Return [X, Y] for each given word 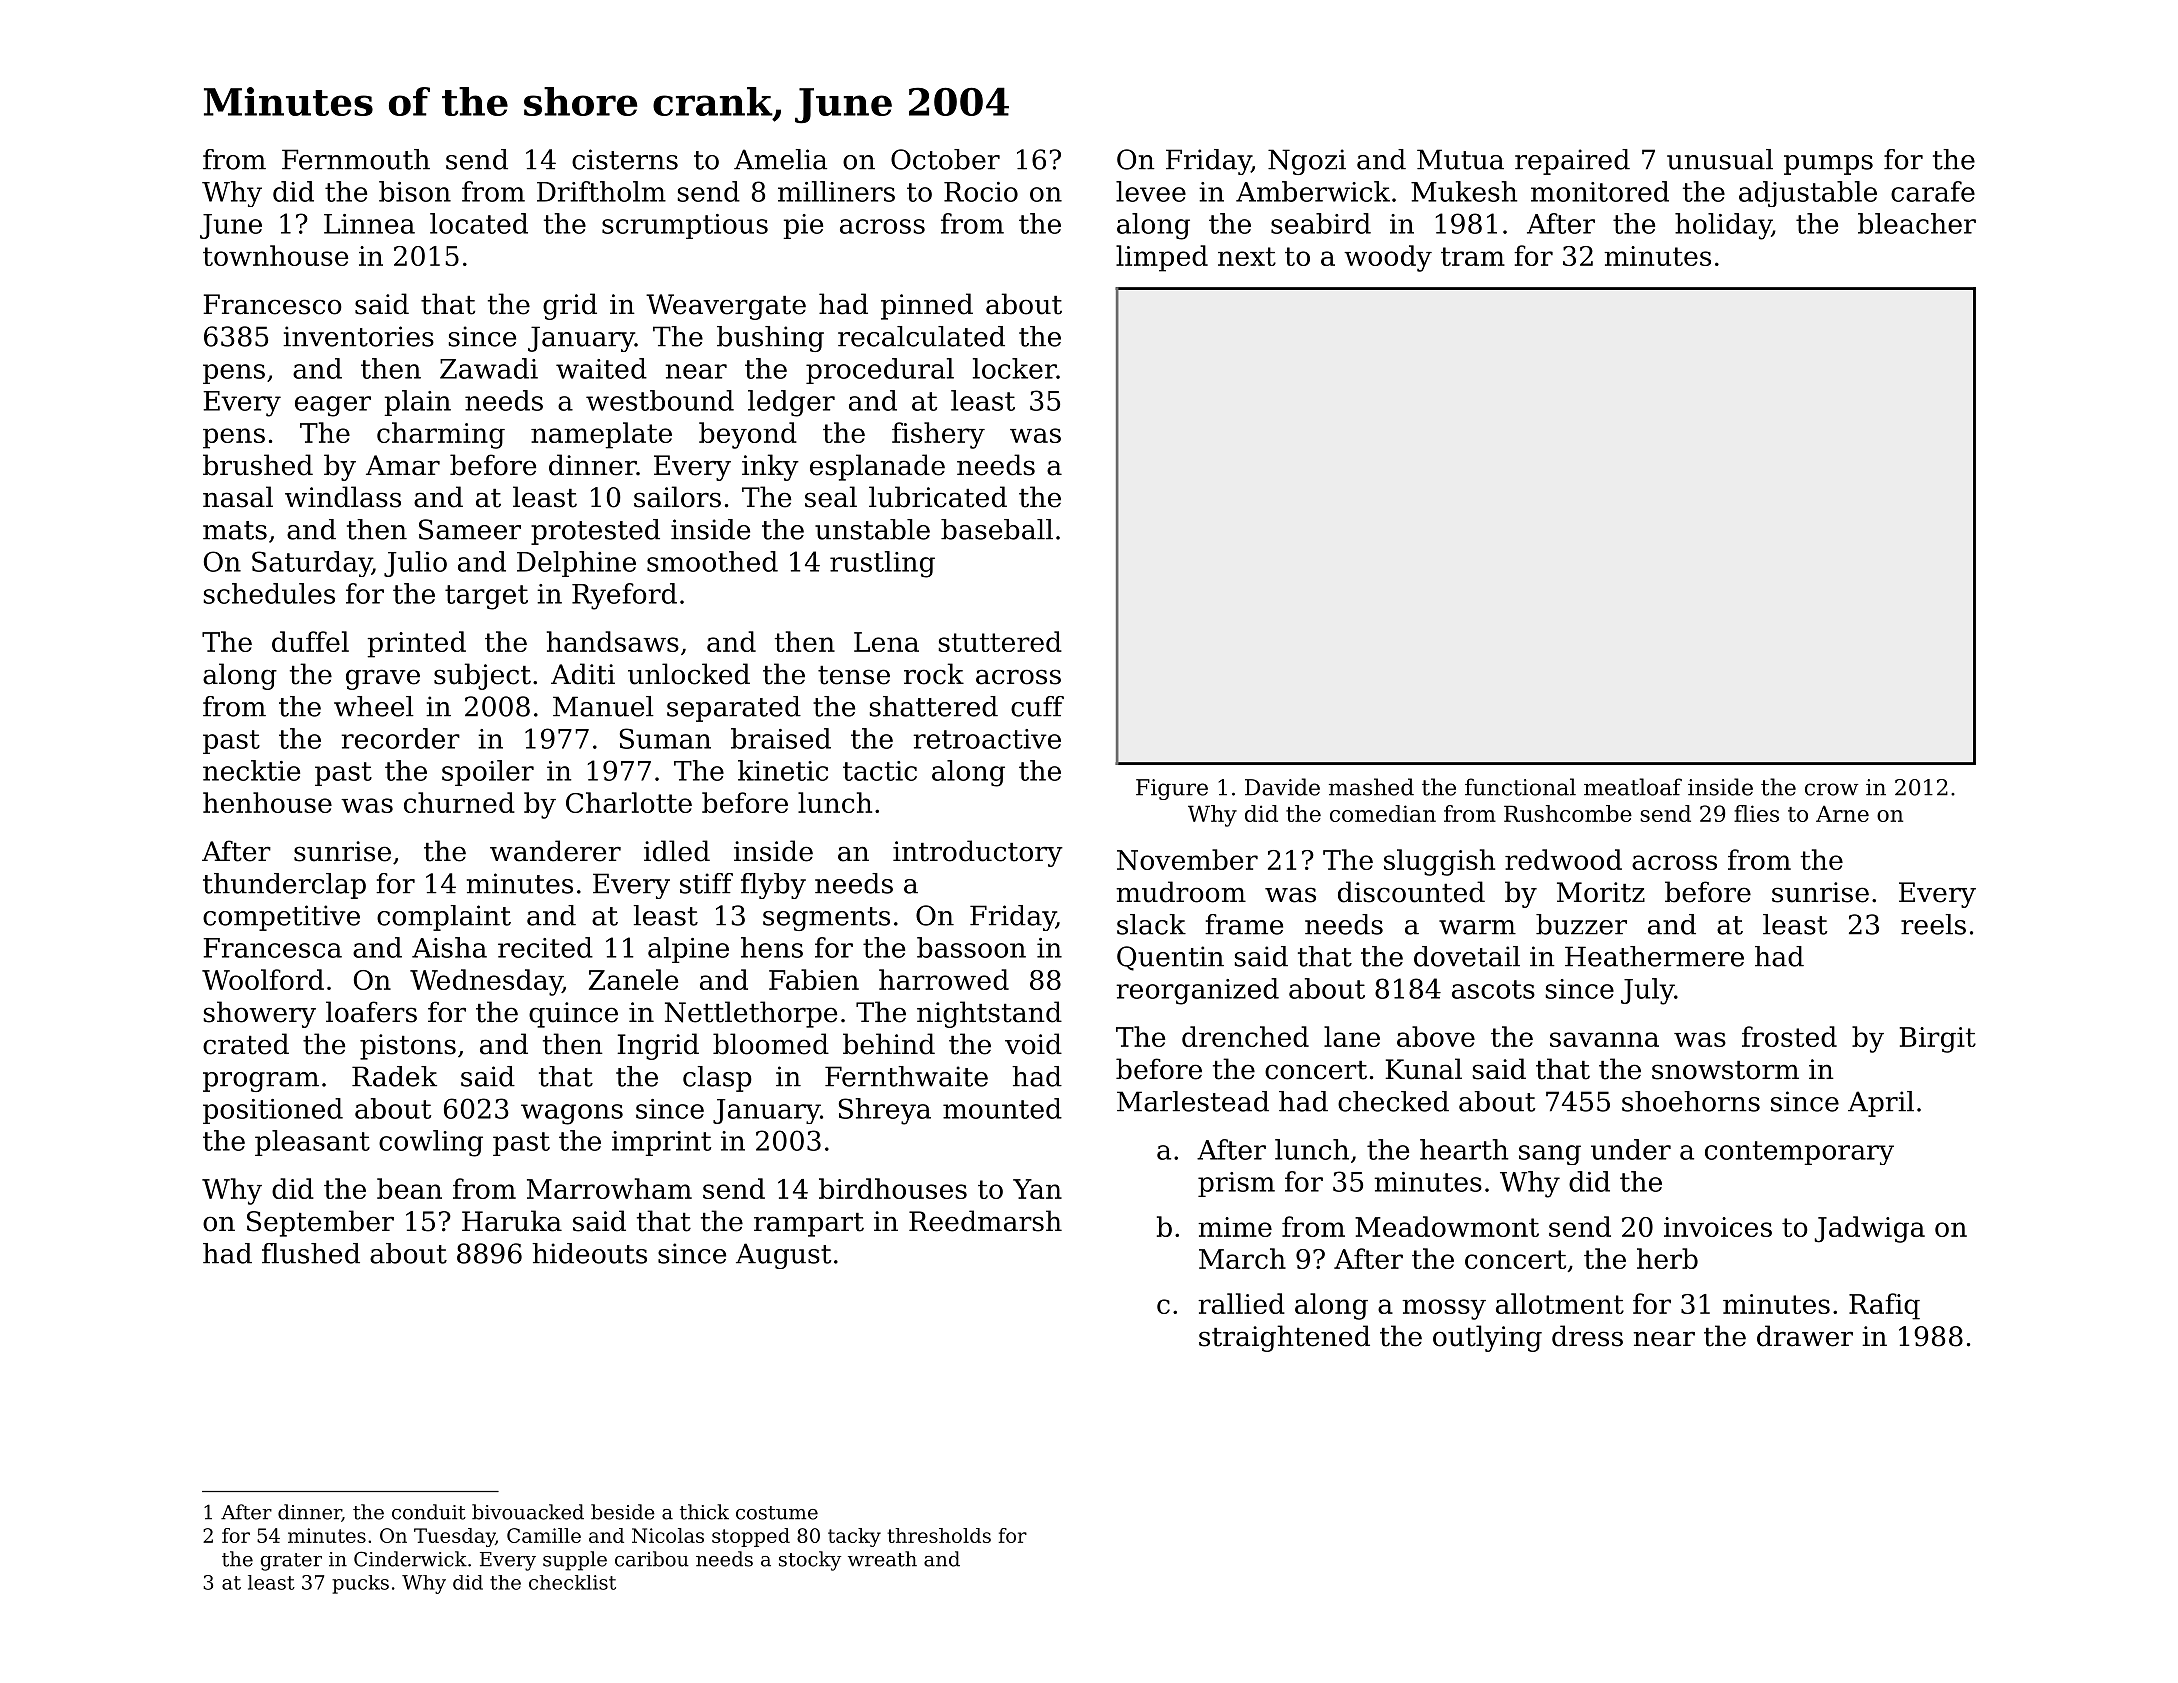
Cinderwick [410, 1559]
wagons [572, 1114]
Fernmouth [356, 159]
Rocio [981, 192]
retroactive [987, 739]
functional [1520, 787]
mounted [1002, 1108]
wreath [882, 1559]
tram [1473, 256]
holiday [1723, 226]
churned [459, 802]
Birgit [1938, 1040]
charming [441, 435]
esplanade [877, 467]
